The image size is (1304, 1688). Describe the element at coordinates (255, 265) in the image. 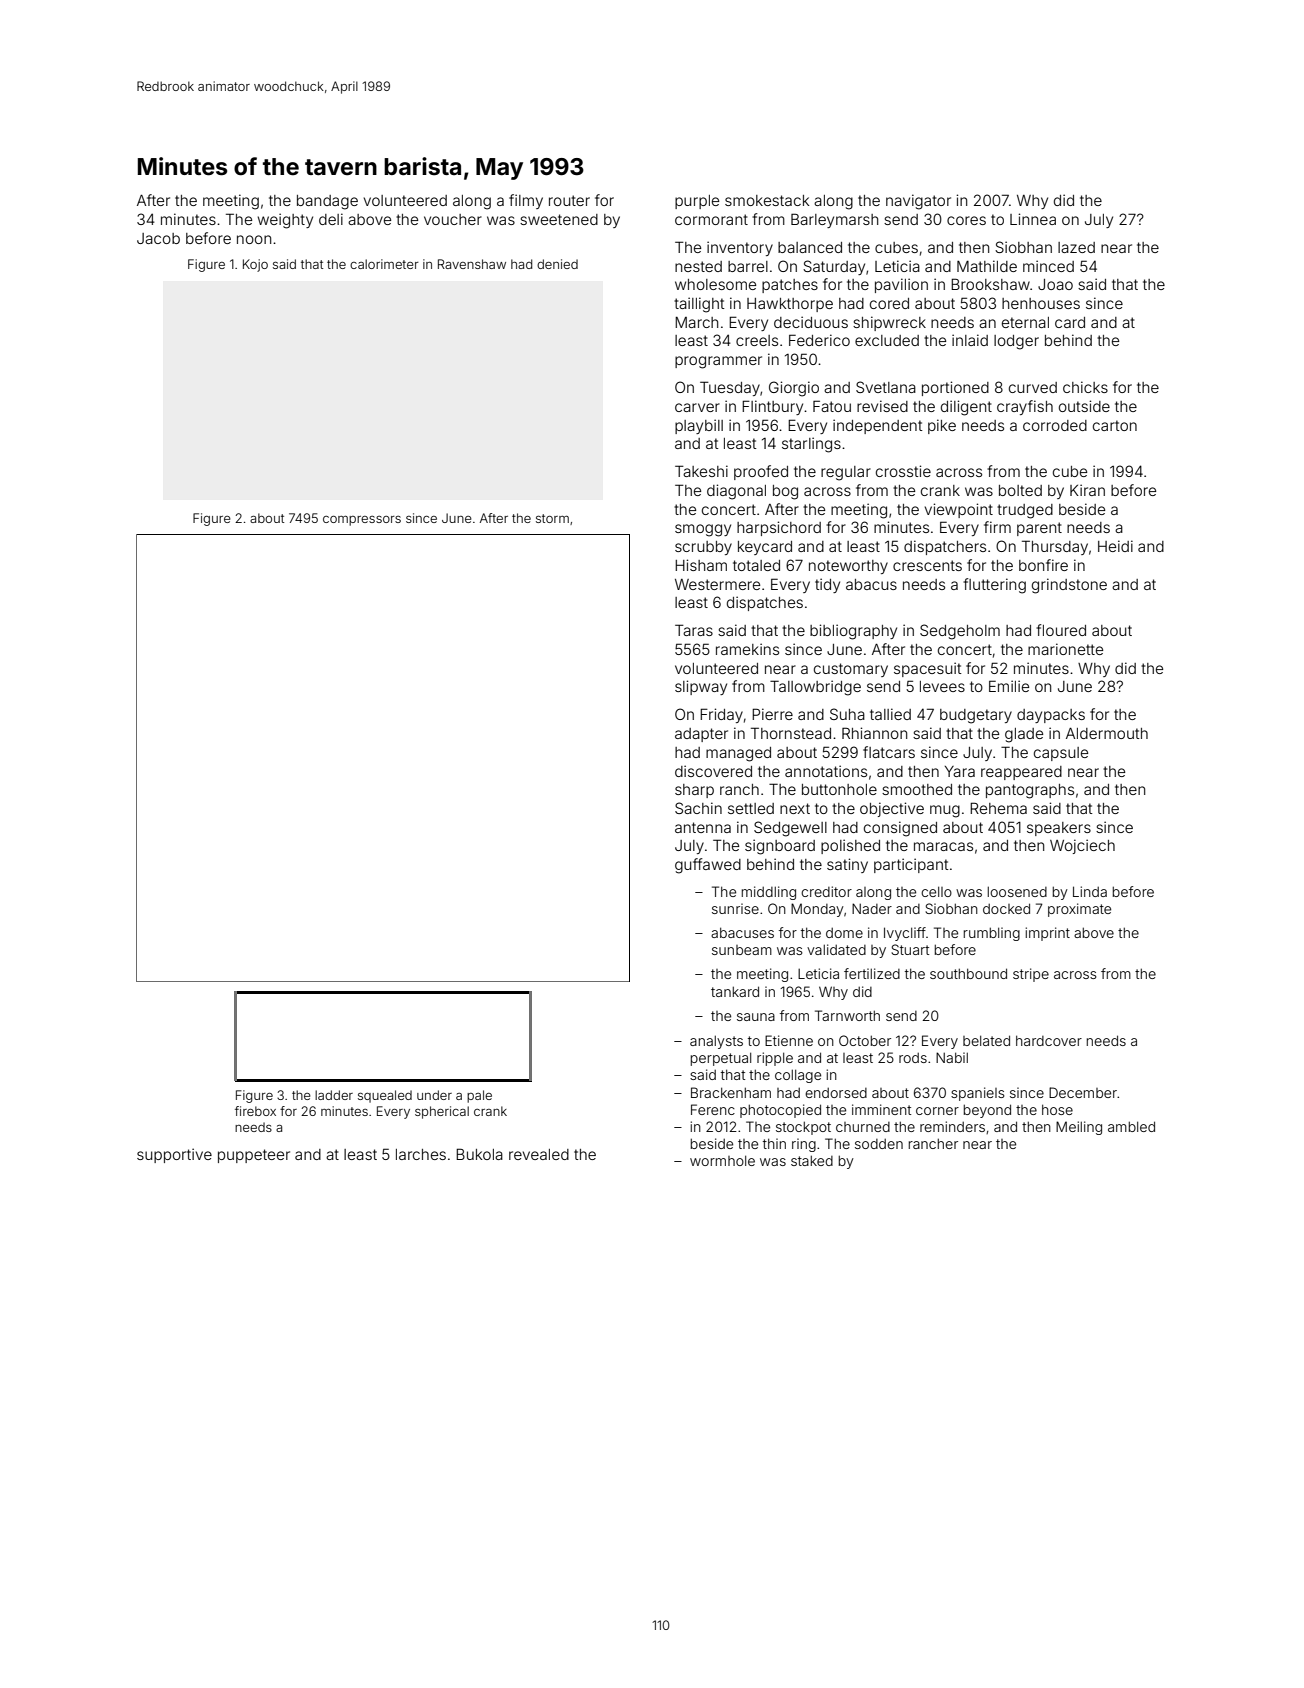

I see `Kojo` at that location.
